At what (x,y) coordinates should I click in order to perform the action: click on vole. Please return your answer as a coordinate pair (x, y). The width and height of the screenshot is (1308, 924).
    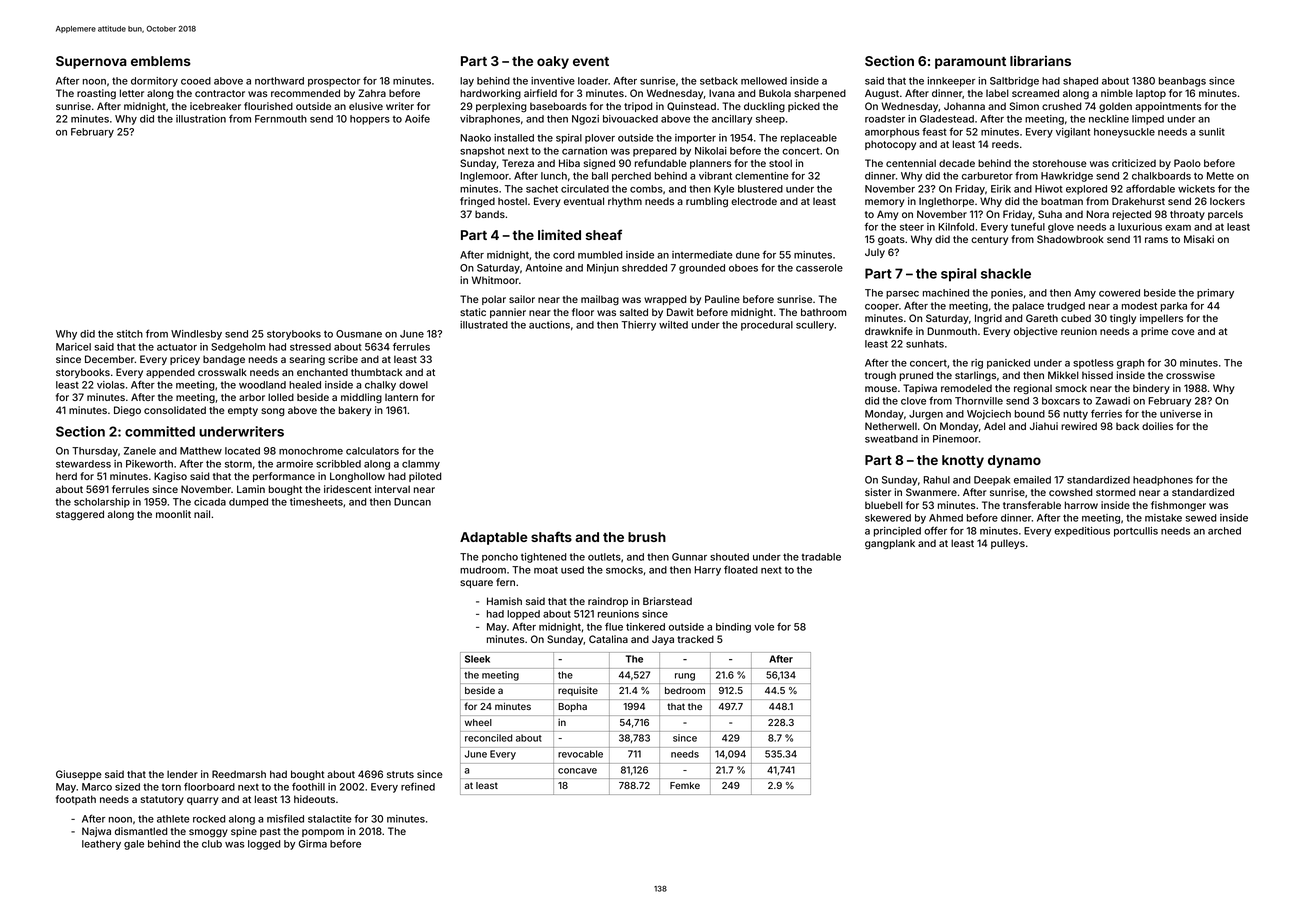
    Looking at the image, I should click on (764, 627).
